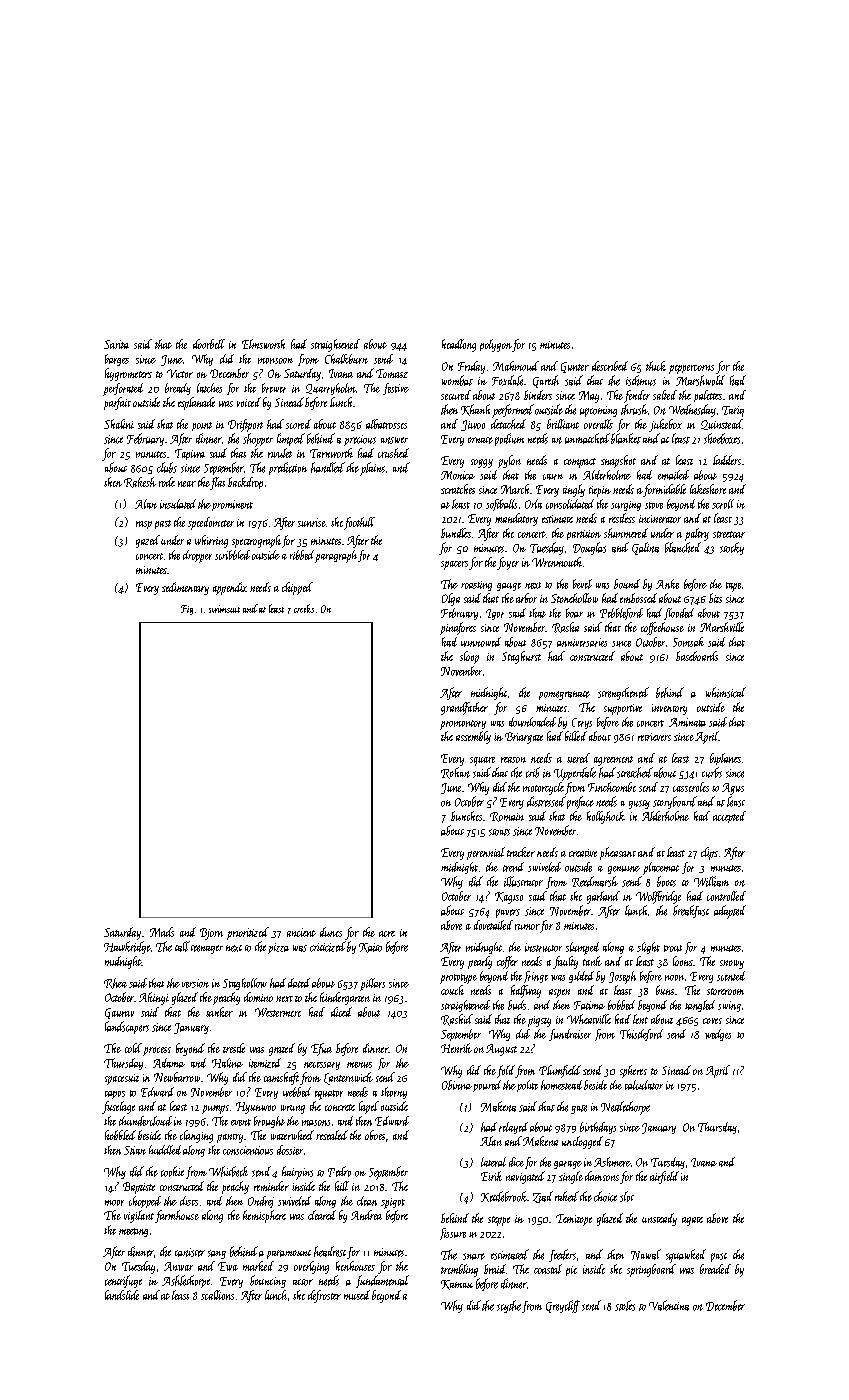 This document has height=1400, width=849. Describe the element at coordinates (345, 998) in the document. I see `kindergarten` at that location.
